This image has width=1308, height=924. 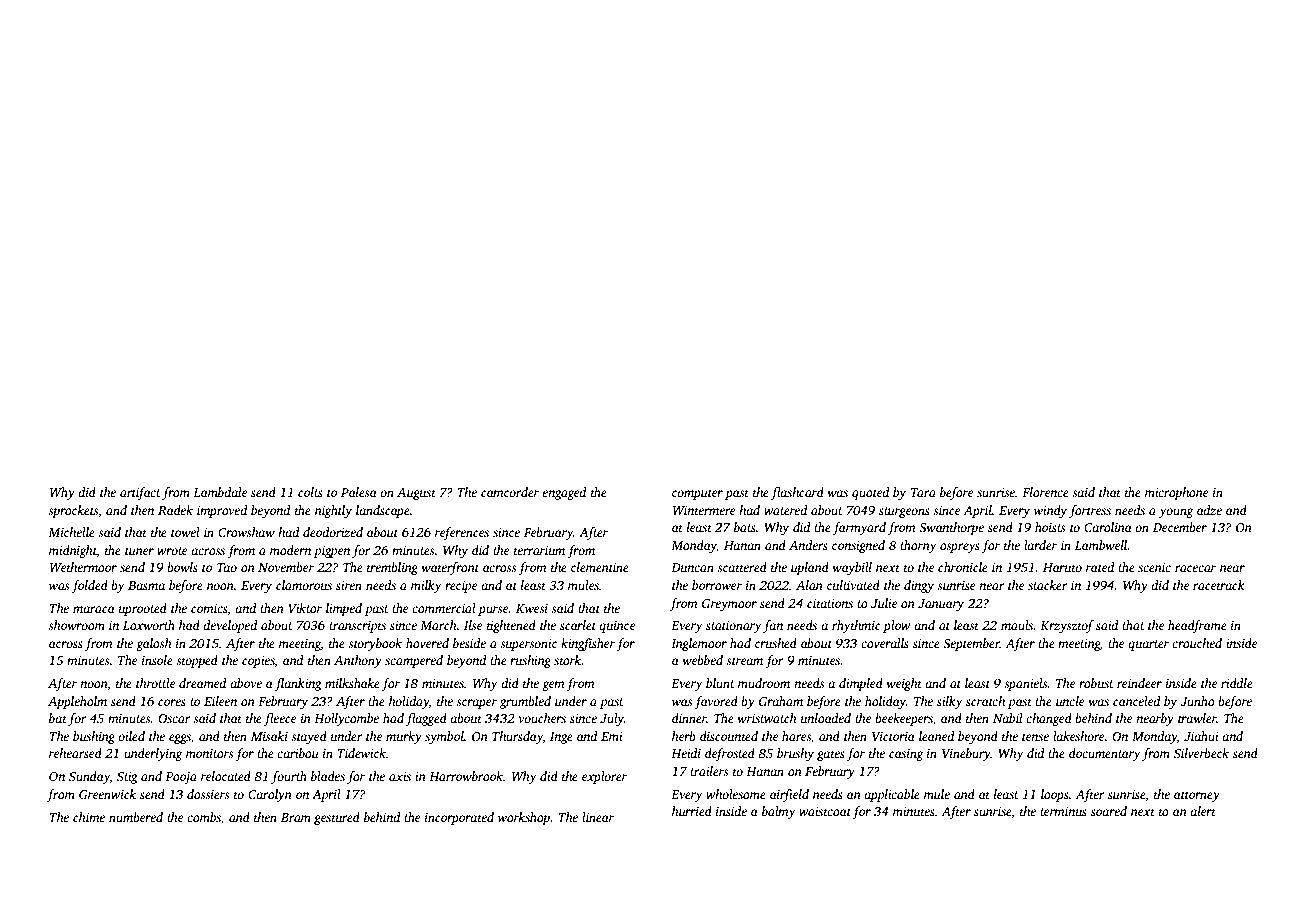 I want to click on hurried, so click(x=692, y=811).
